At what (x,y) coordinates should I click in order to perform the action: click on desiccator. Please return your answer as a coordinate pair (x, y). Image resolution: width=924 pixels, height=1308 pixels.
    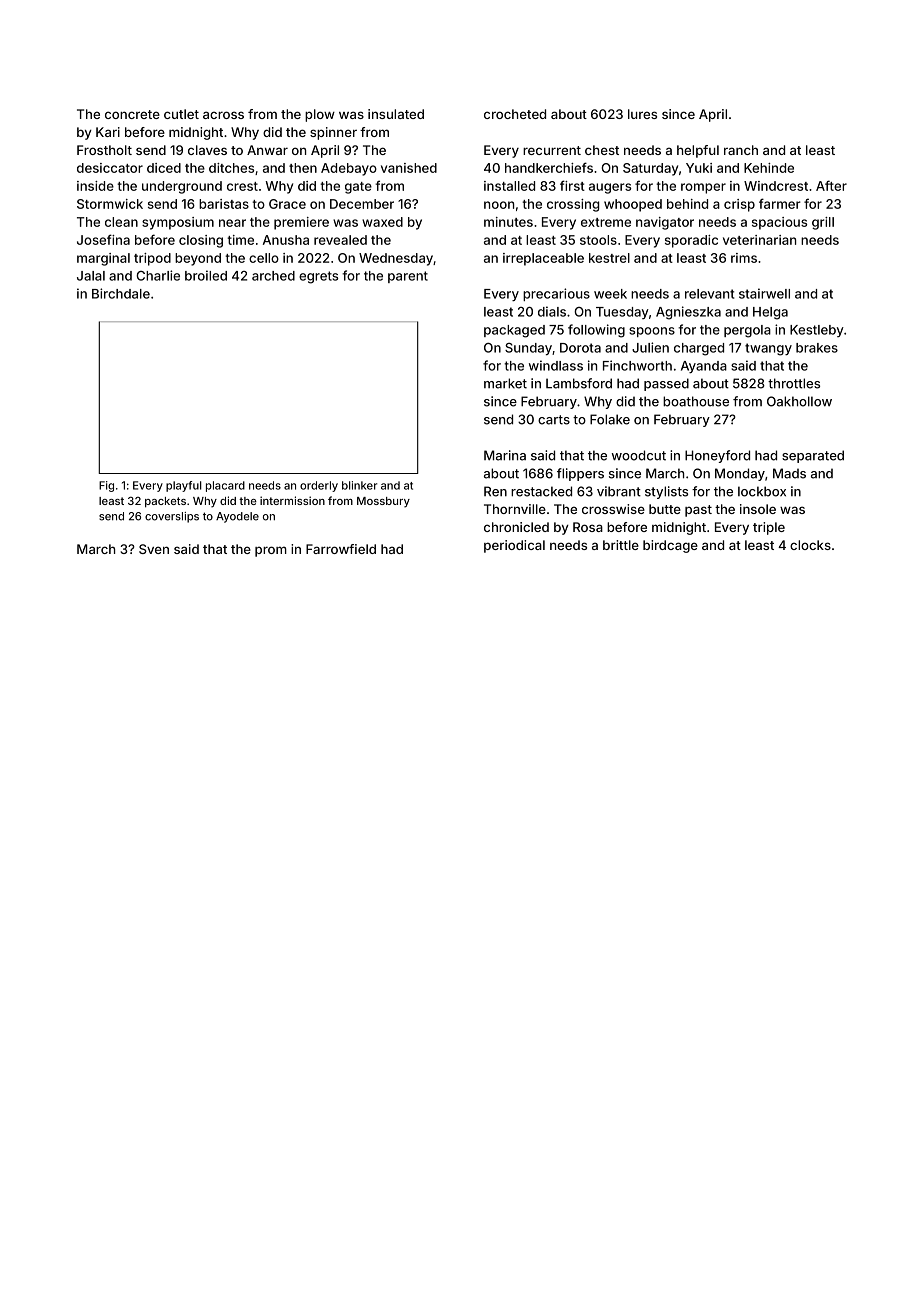
    Looking at the image, I should click on (110, 168).
